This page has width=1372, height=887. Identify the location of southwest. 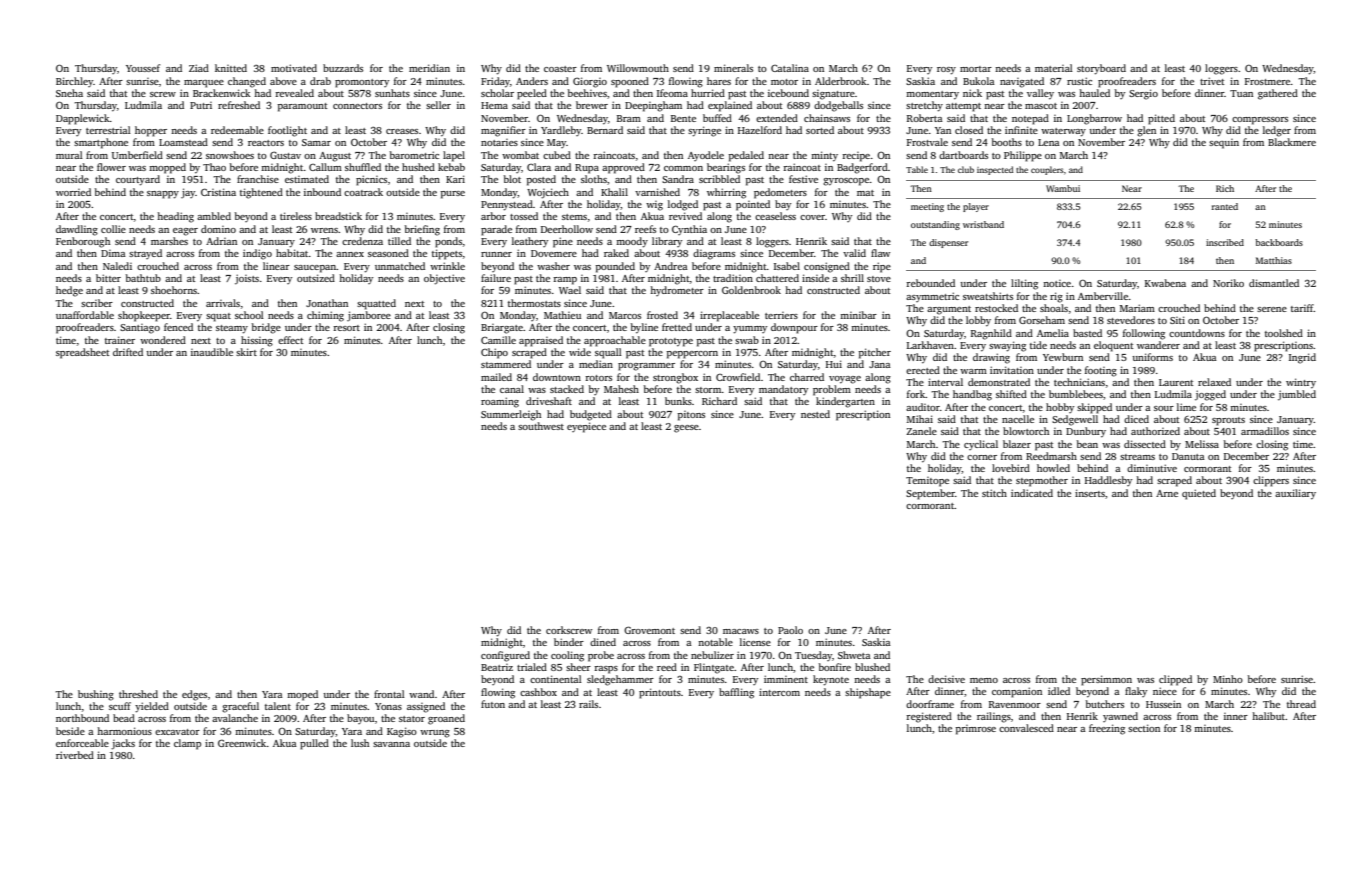
(541, 426).
